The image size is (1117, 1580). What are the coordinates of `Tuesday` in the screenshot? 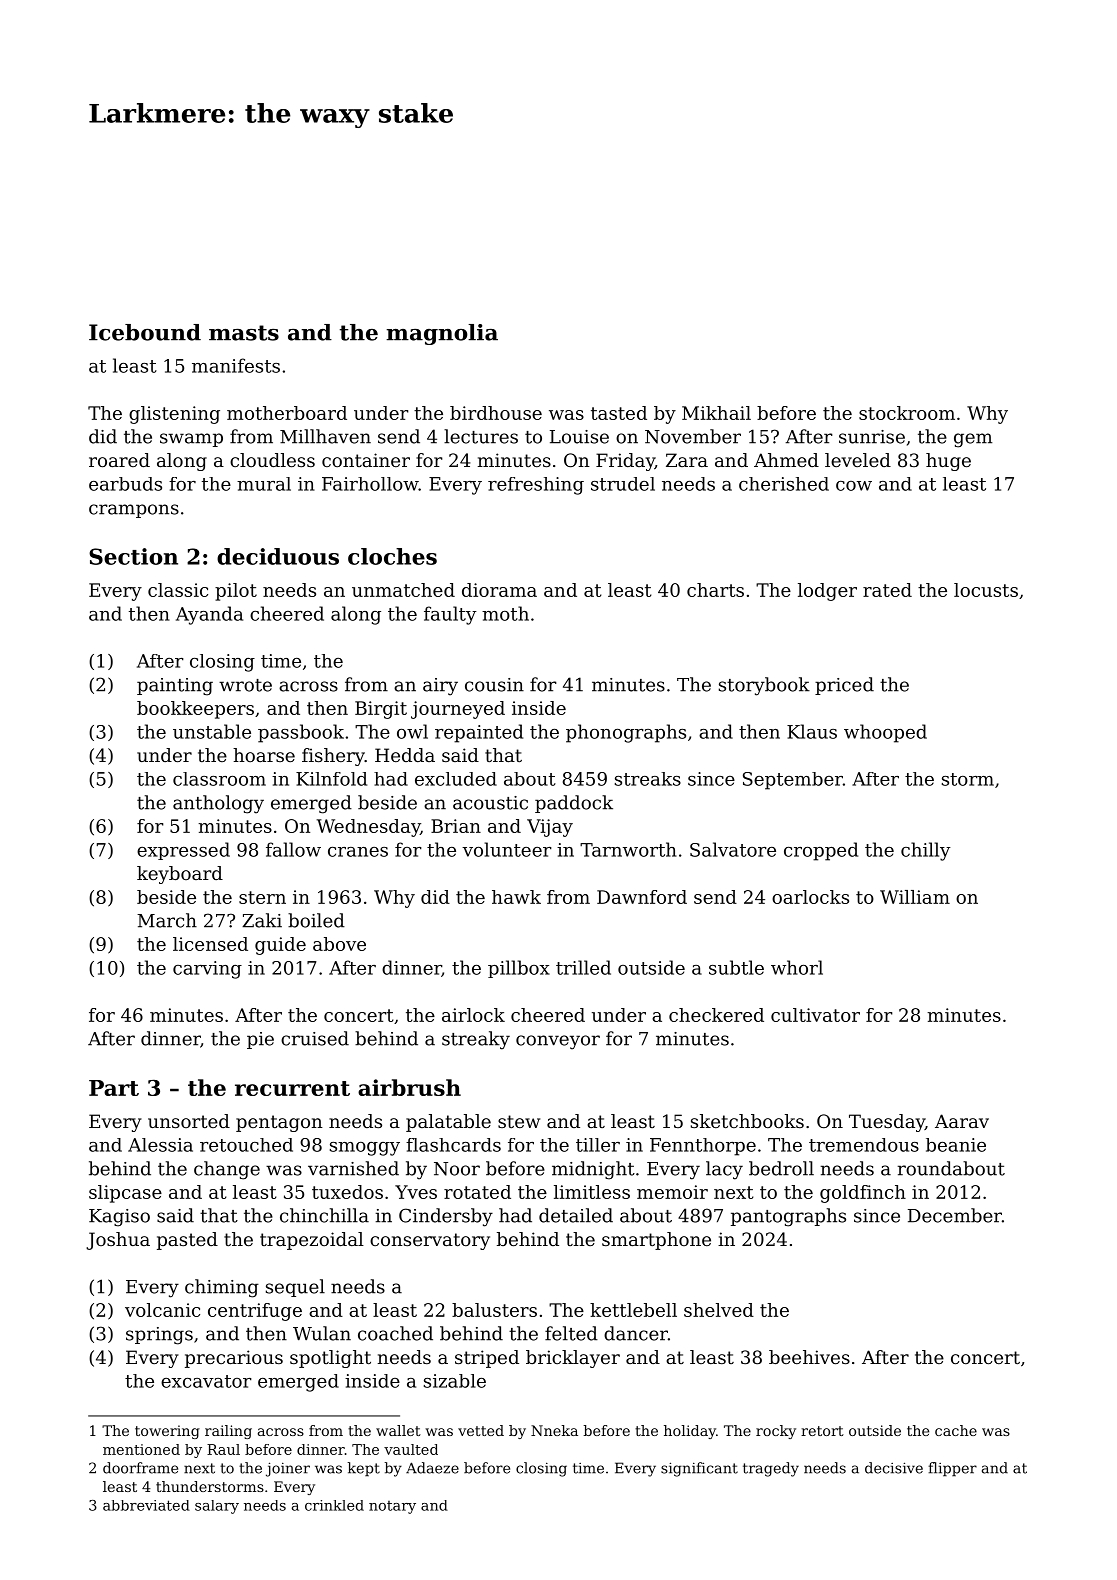 It's located at (887, 1123).
